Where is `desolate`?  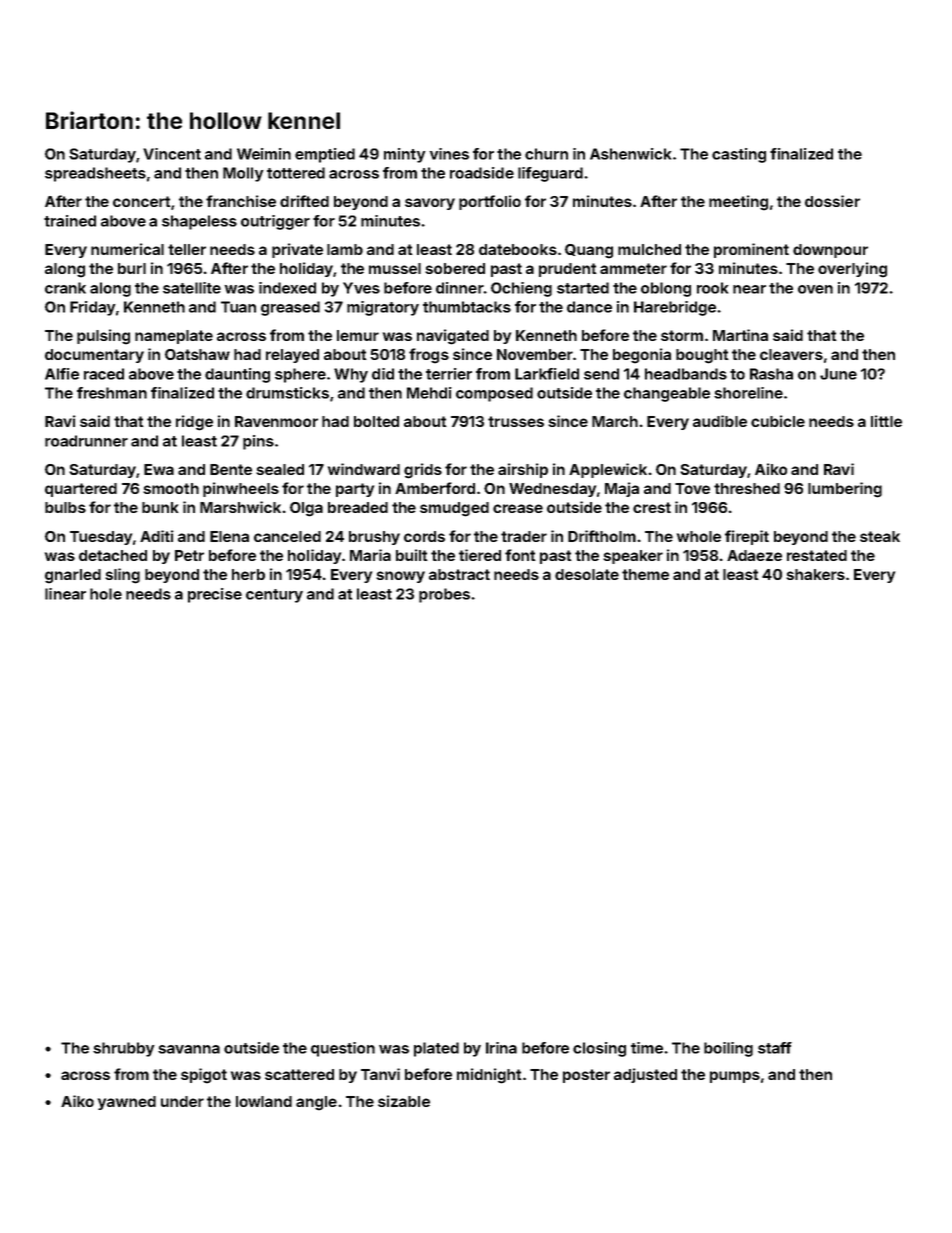 desolate is located at coordinates (587, 574).
